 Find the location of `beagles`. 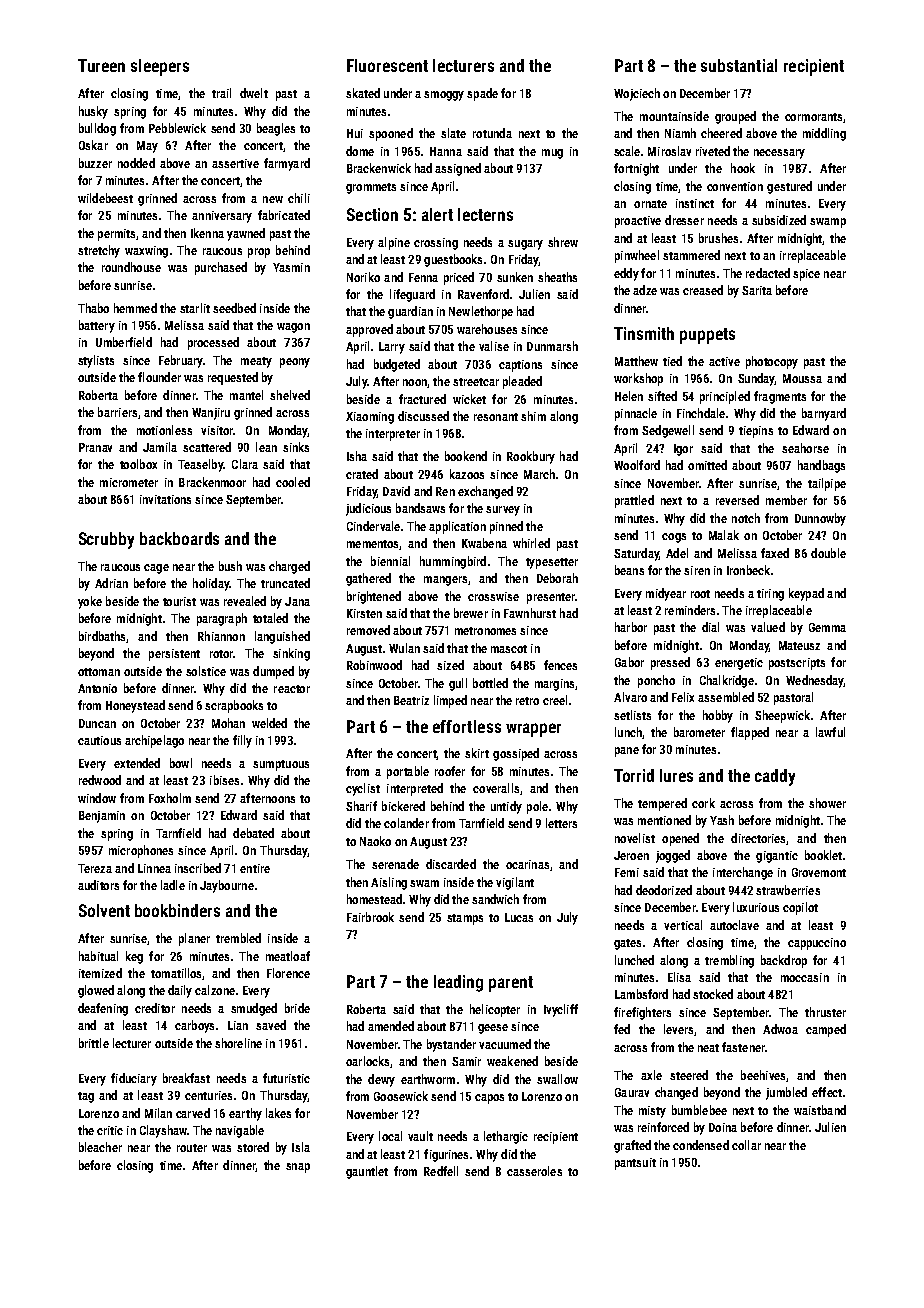

beagles is located at coordinates (276, 129).
